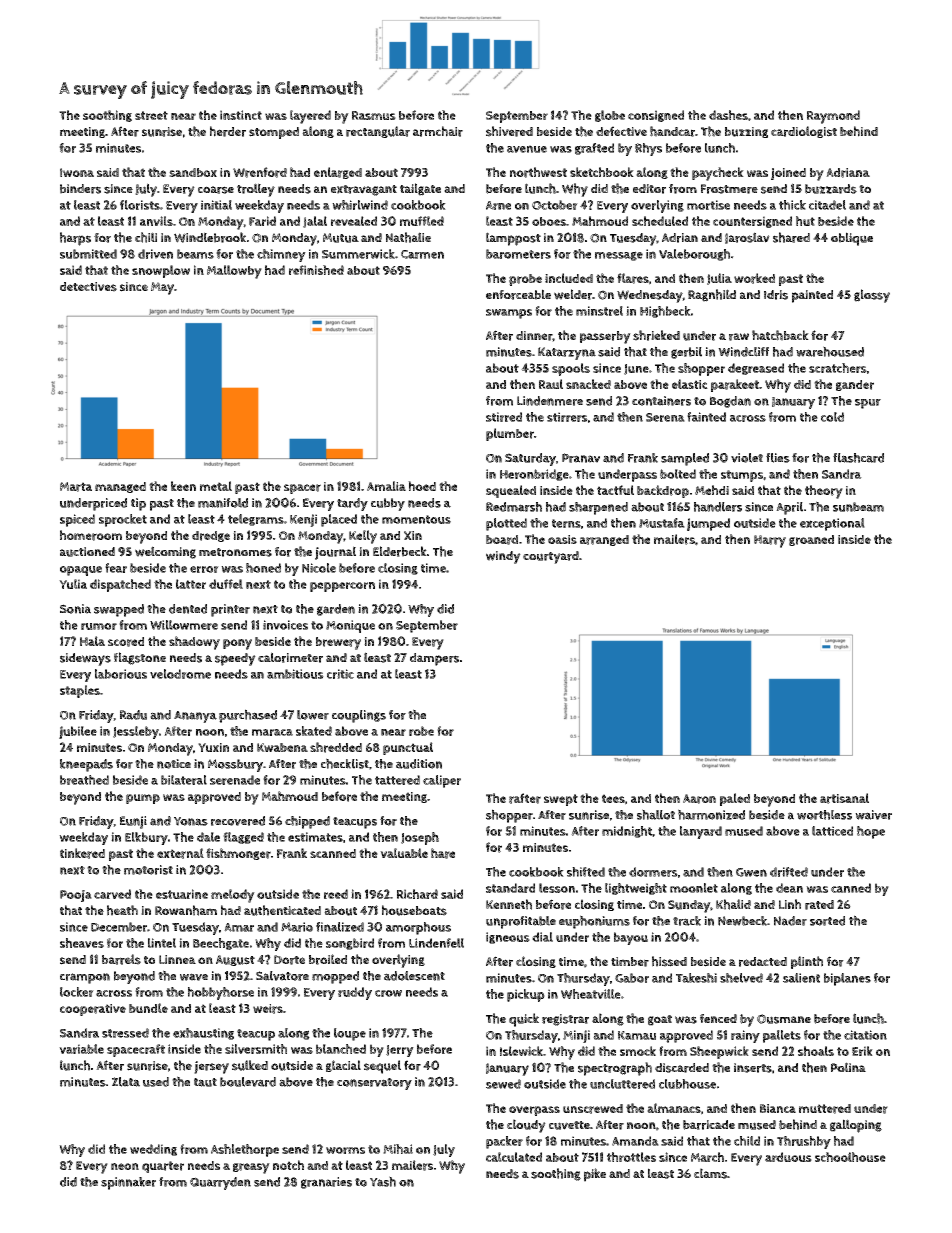  I want to click on street, so click(151, 115).
